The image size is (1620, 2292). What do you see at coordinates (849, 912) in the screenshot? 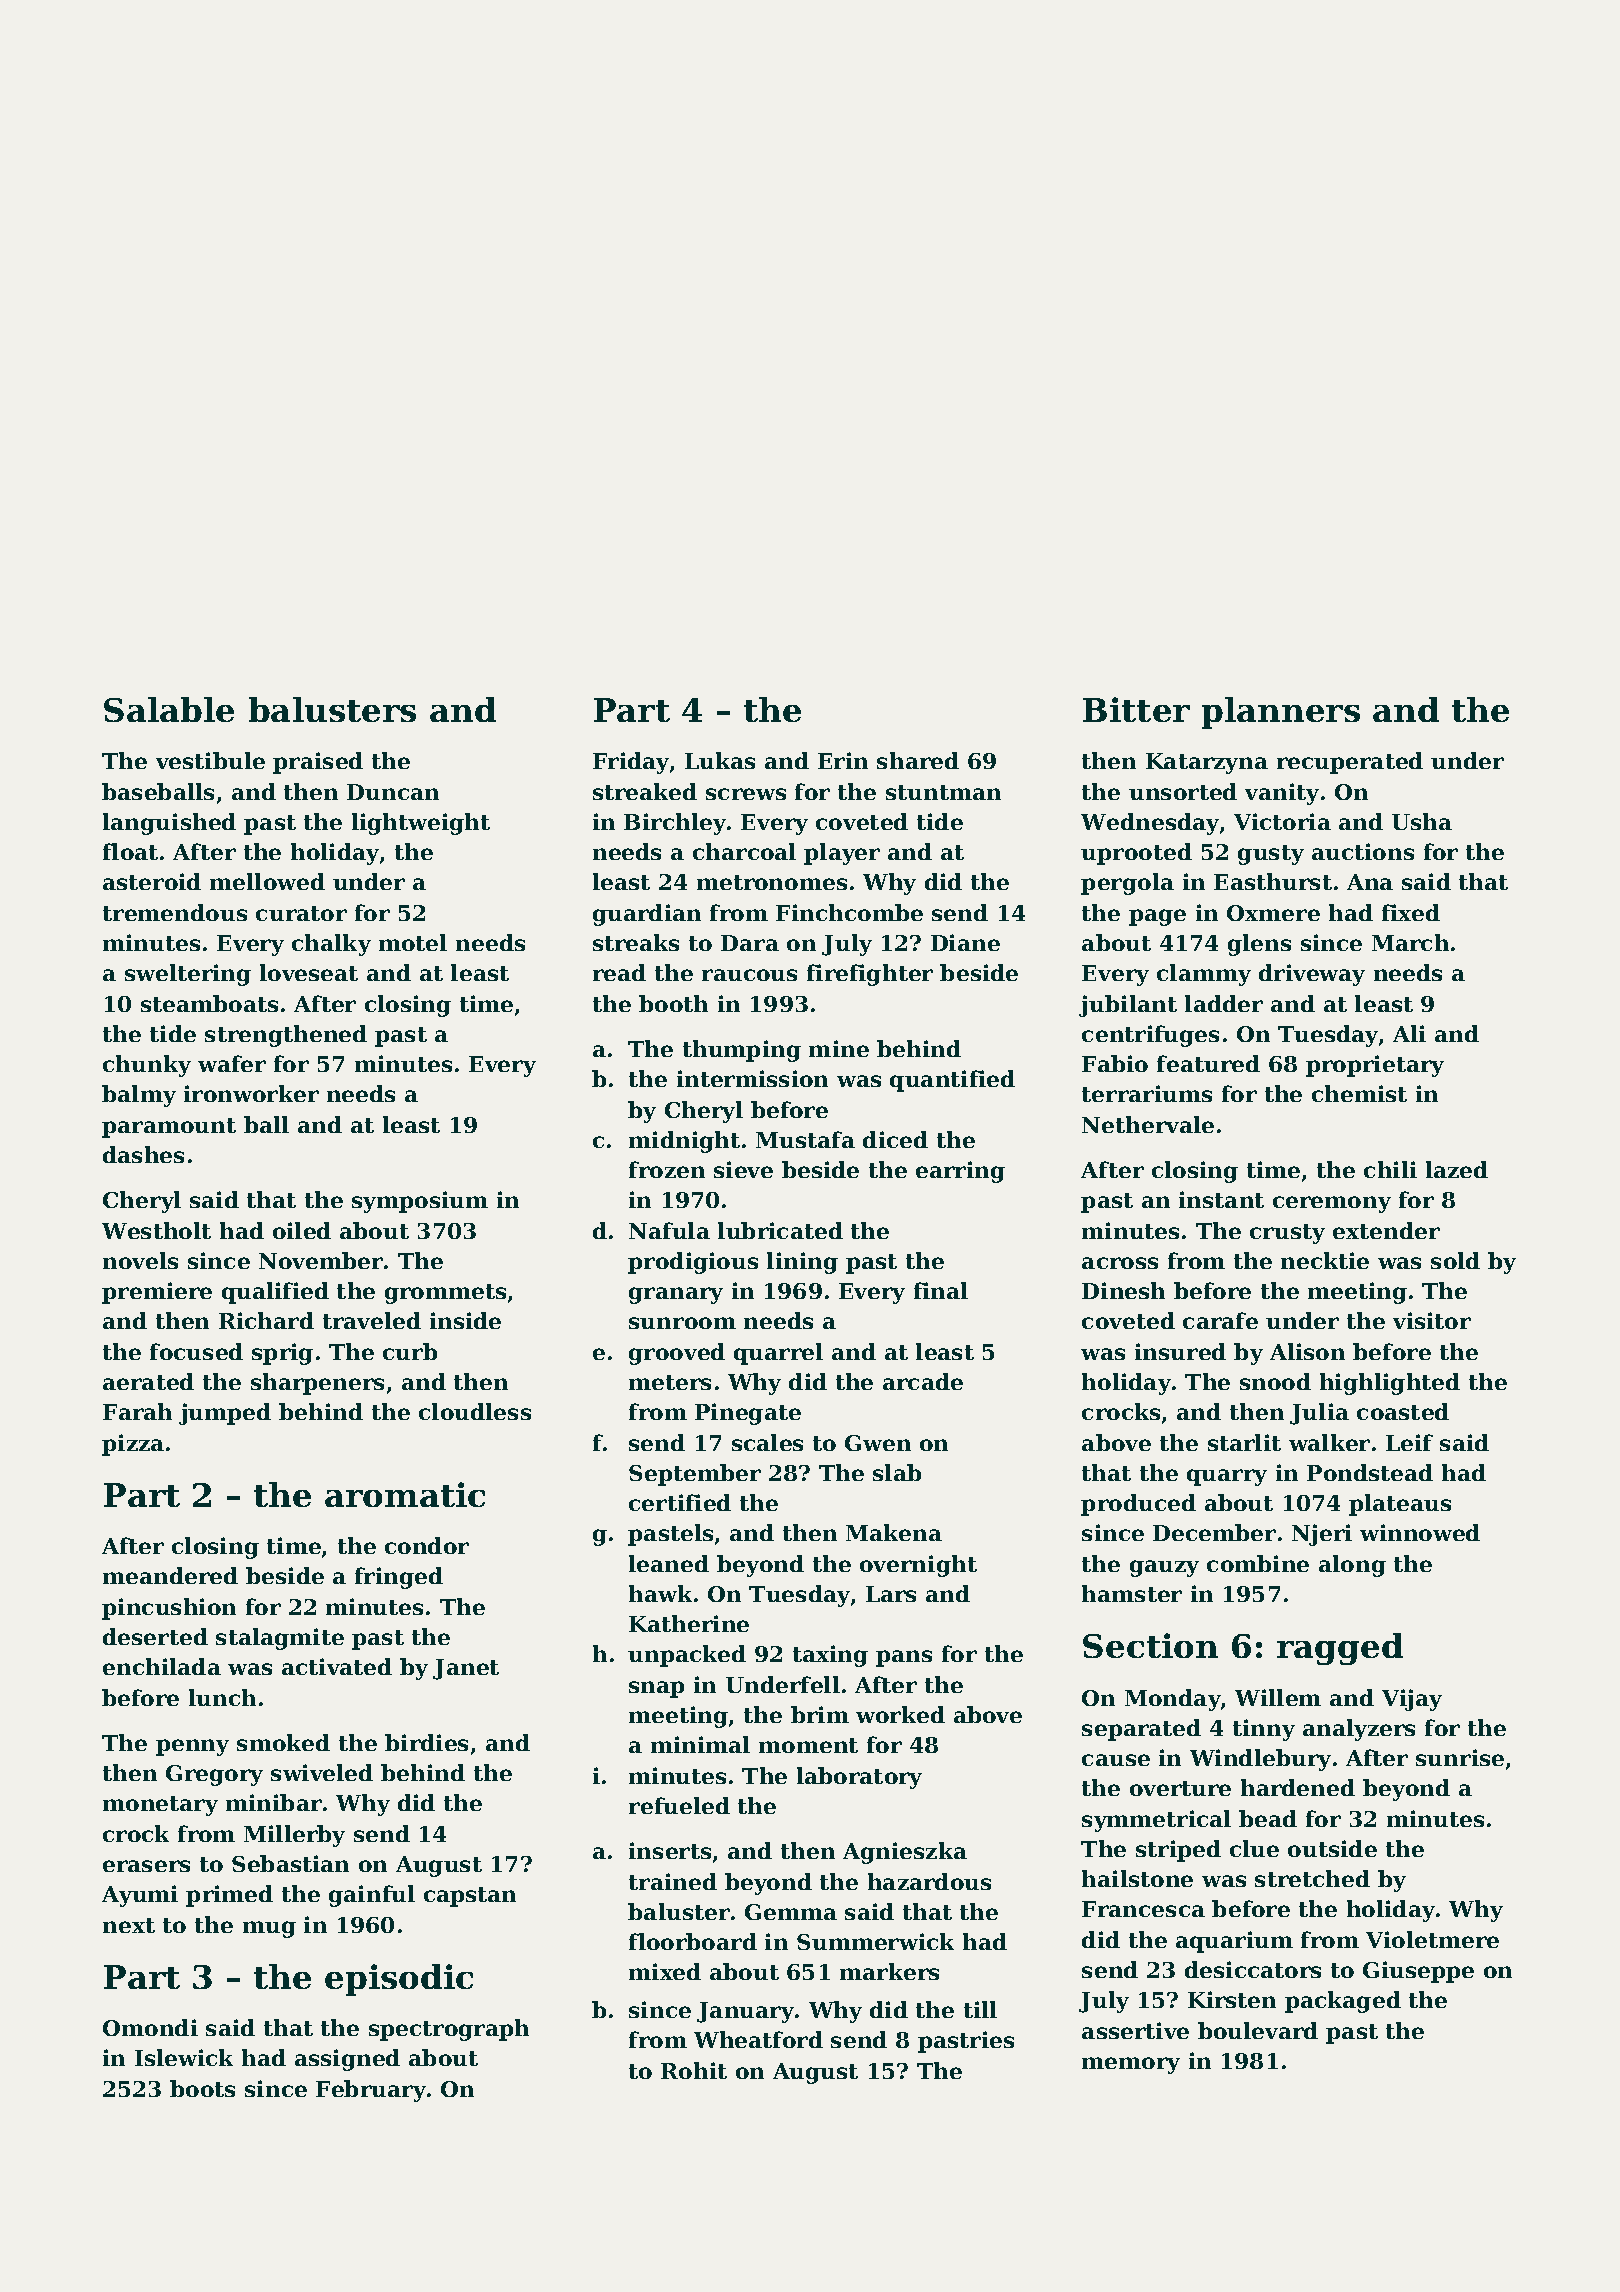
I see `Finchcombe` at bounding box center [849, 912].
